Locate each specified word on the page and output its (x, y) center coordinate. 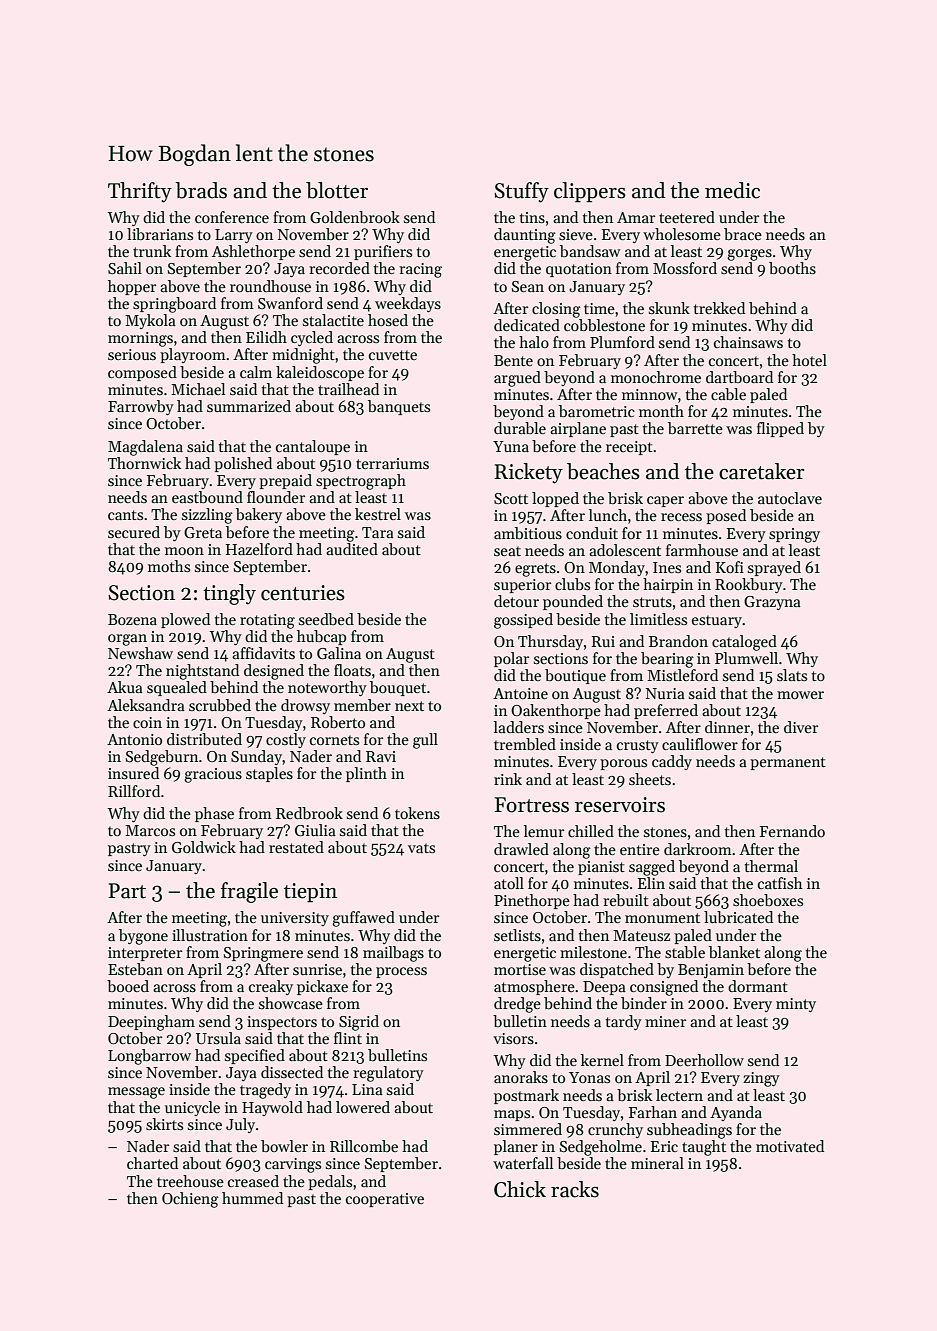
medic (732, 190)
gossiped (523, 621)
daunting (525, 236)
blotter (337, 190)
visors (513, 1038)
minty (796, 1005)
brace (743, 234)
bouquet (398, 688)
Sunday (257, 757)
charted (152, 1163)
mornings (140, 339)
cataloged (744, 643)
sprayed (774, 568)
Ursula (218, 1038)
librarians (160, 234)
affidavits (263, 653)
